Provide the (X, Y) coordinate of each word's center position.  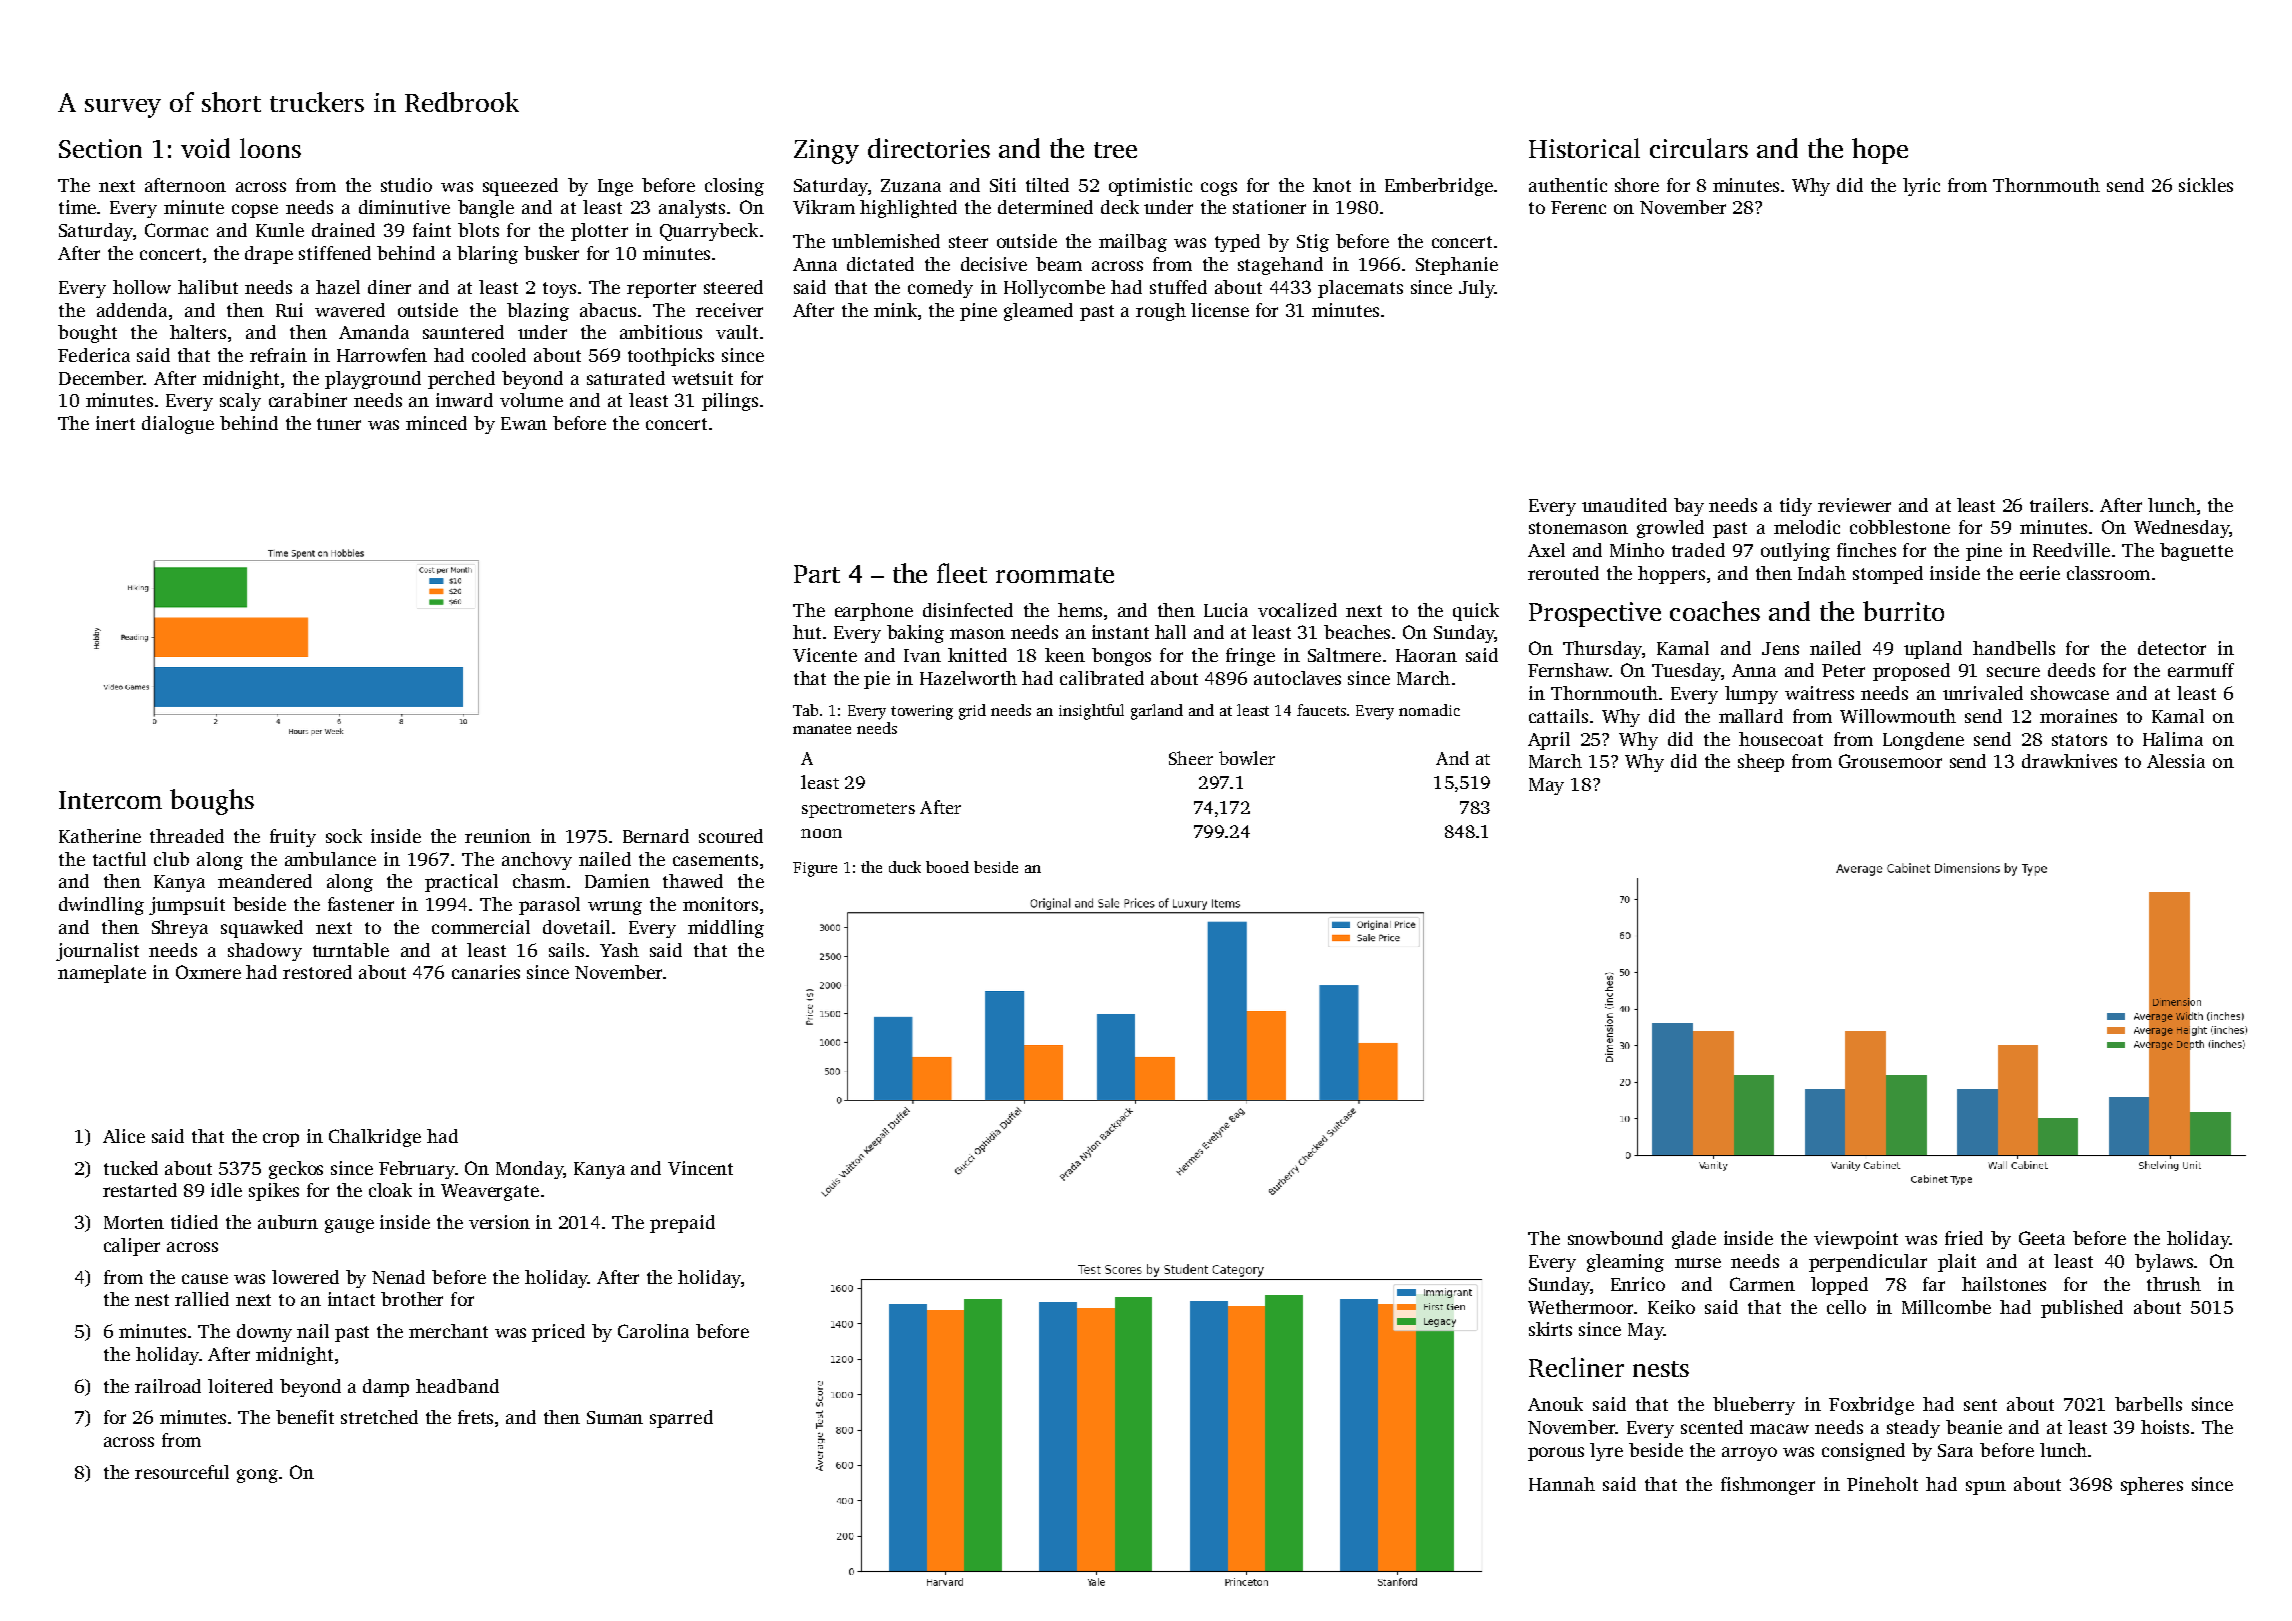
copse (255, 211)
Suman (615, 1417)
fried (1964, 1238)
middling (726, 929)
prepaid (682, 1224)
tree (1115, 150)
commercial (481, 927)
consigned (1863, 1452)
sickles (2206, 185)
